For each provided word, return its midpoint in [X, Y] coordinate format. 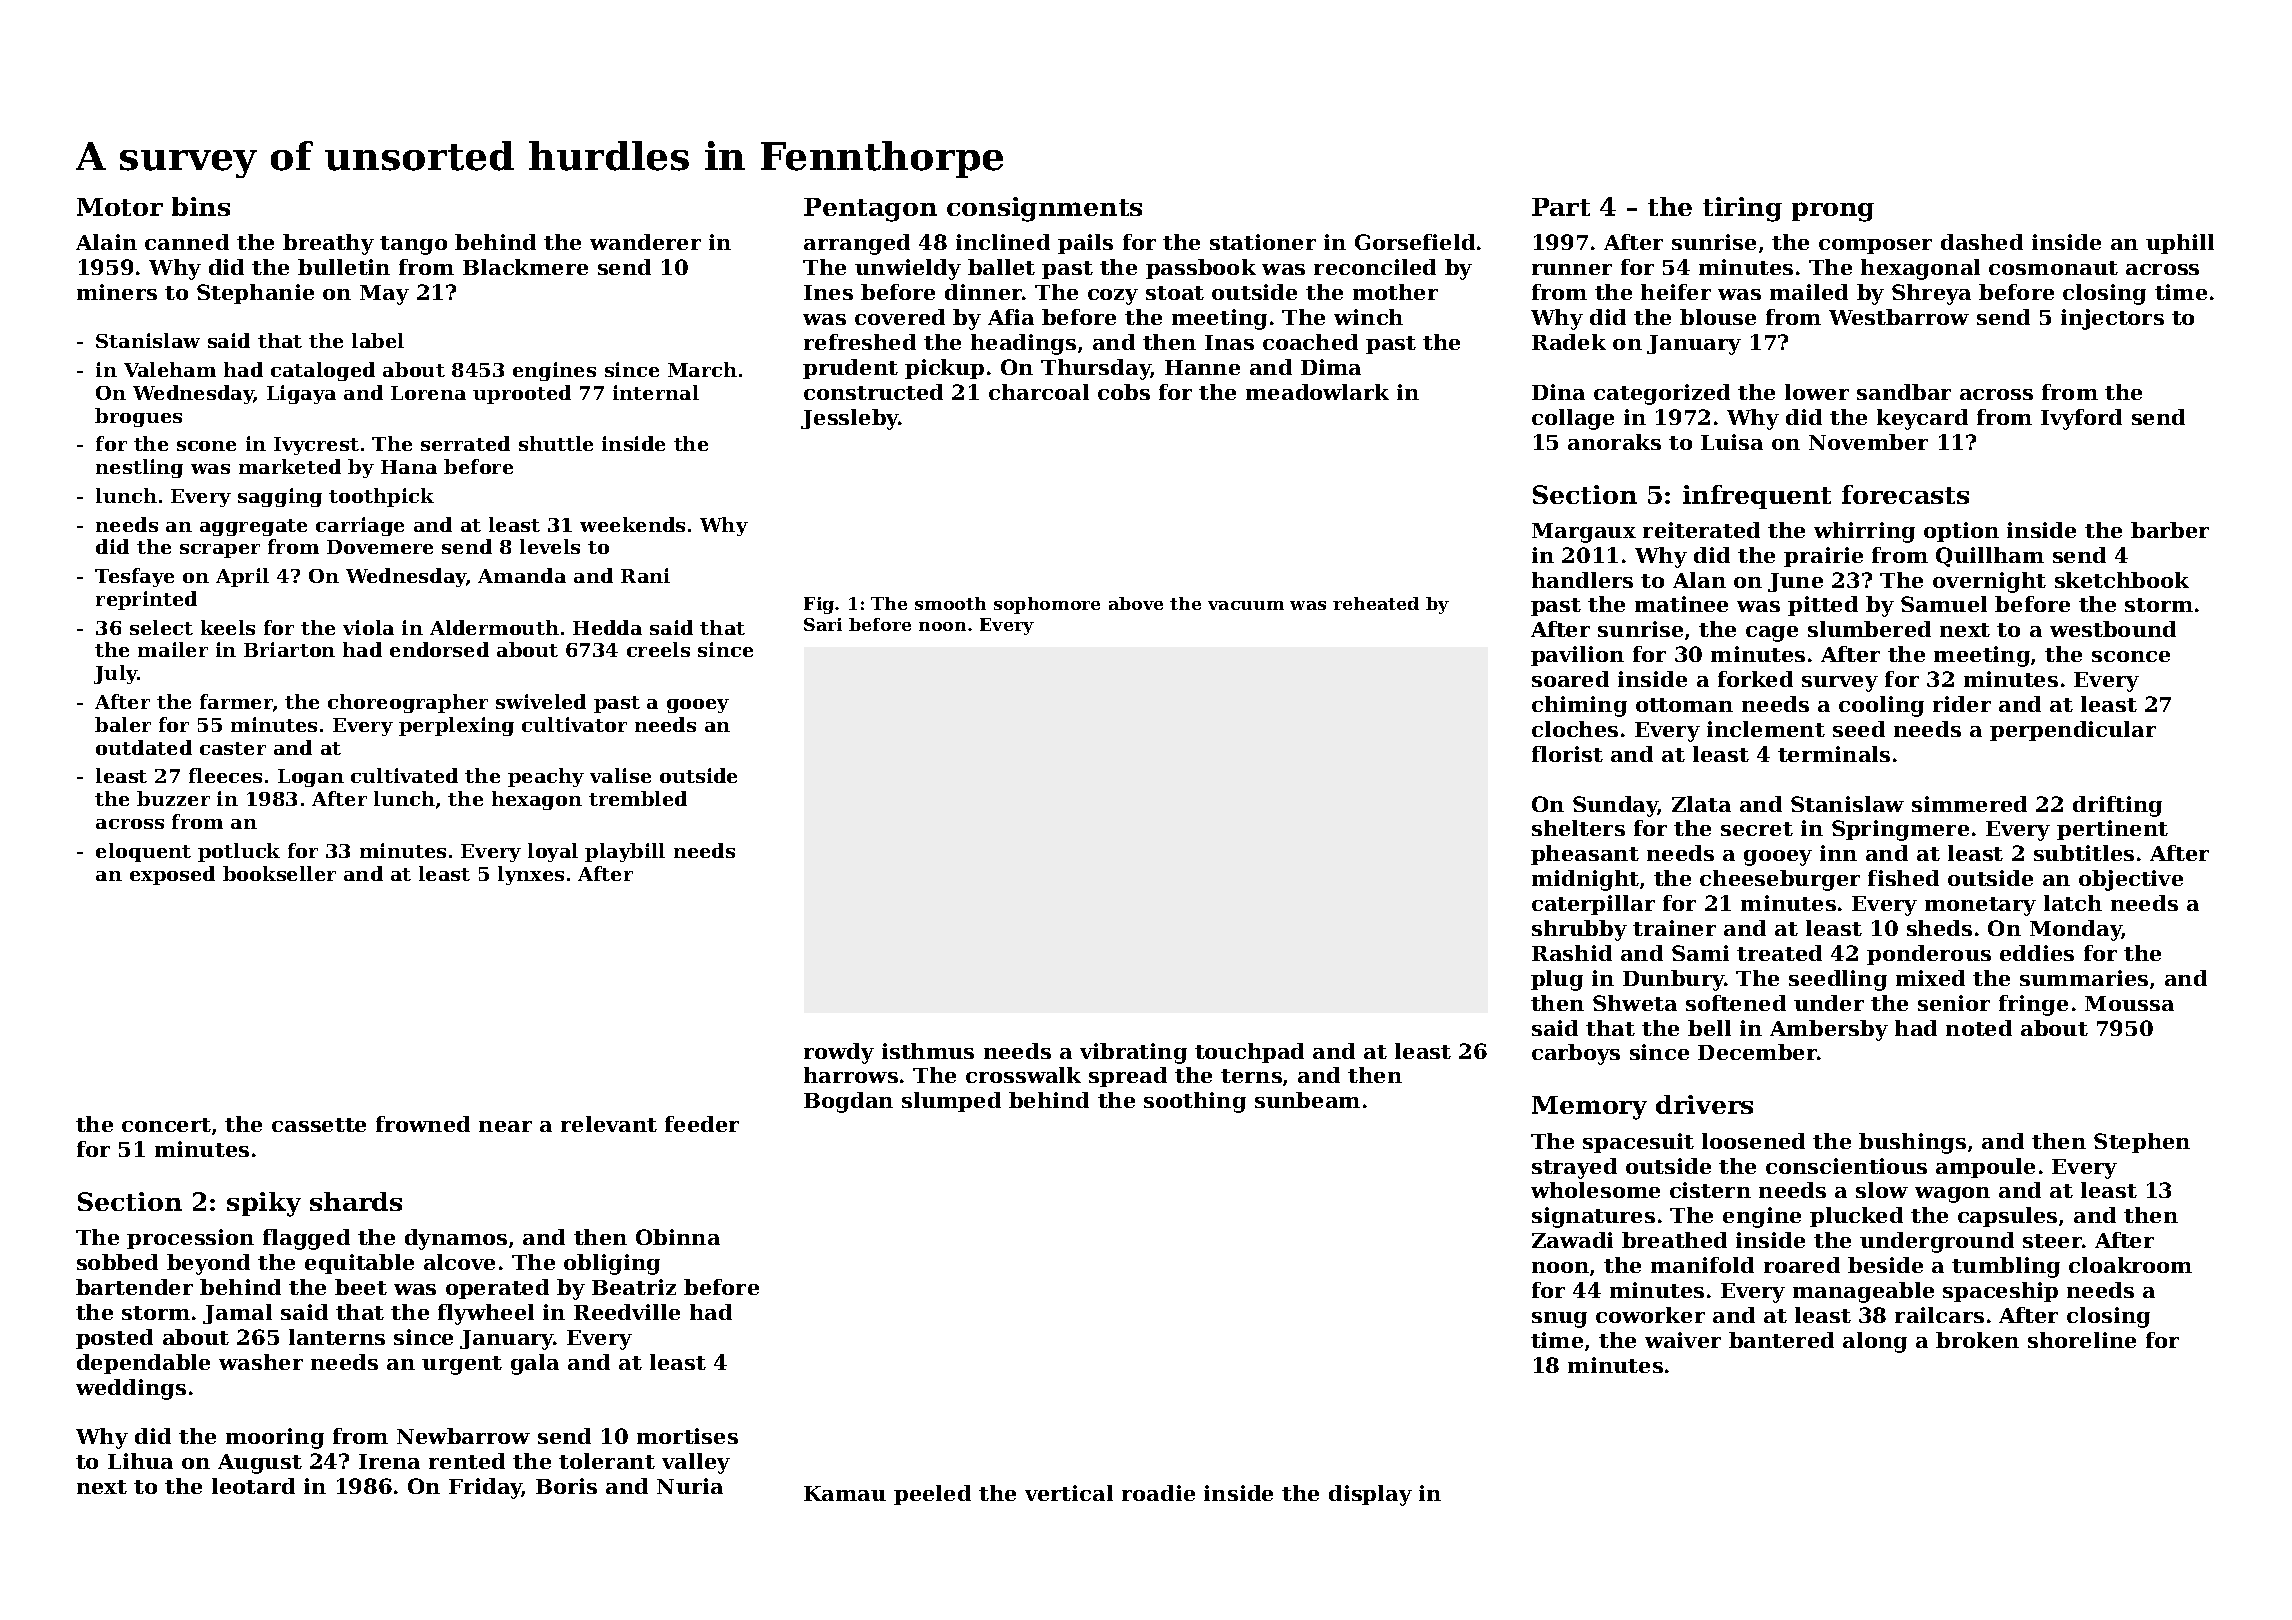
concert [166, 1125]
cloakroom [2130, 1265]
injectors [2112, 319]
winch [1368, 317]
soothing [1195, 1102]
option [1961, 532]
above [1136, 603]
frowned [423, 1124]
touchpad [1249, 1053]
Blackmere [525, 267]
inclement [1766, 729]
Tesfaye [134, 577]
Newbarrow [463, 1436]
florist [1567, 754]
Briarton [289, 649]
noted [1979, 1028]
